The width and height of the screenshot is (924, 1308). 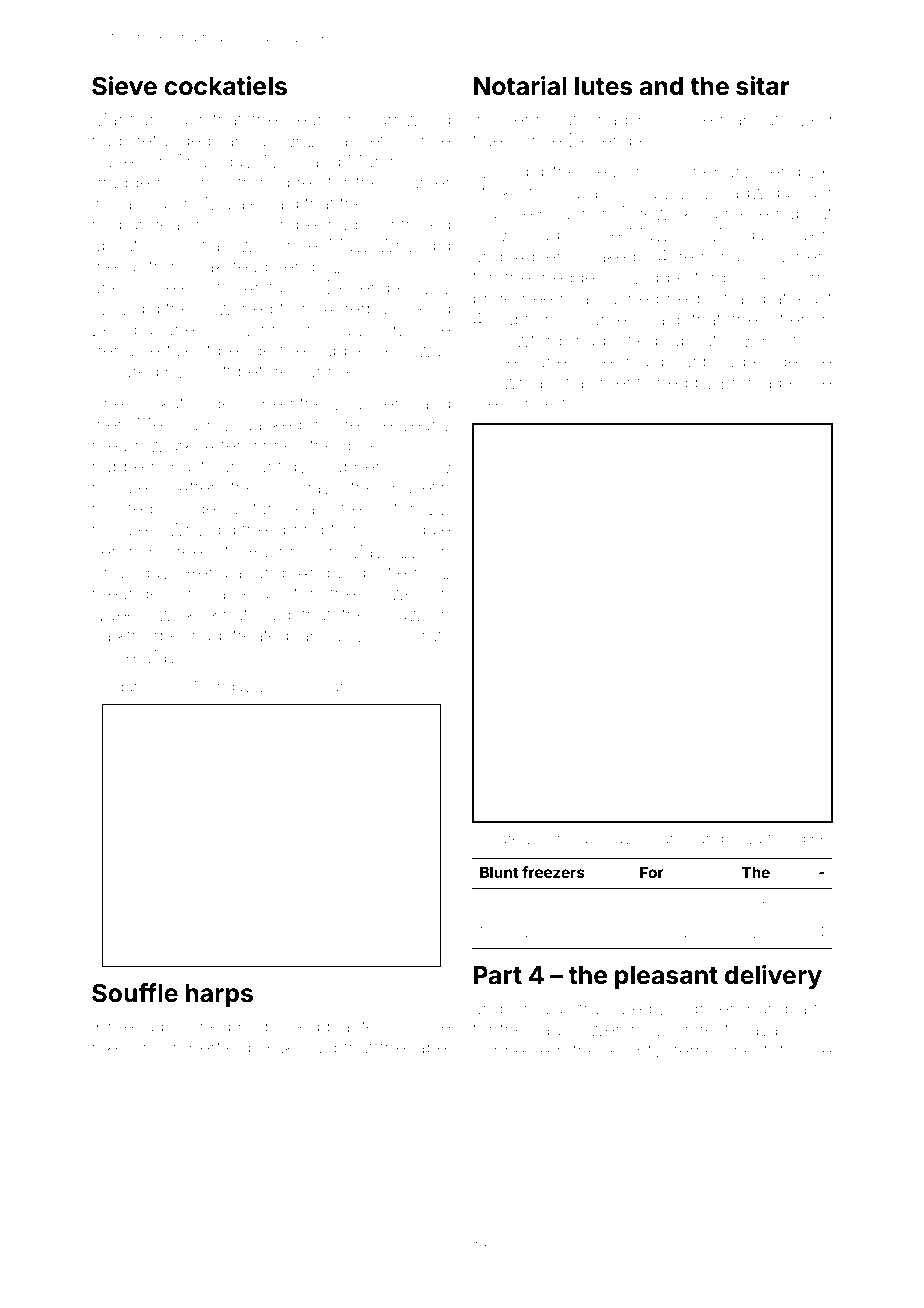 What do you see at coordinates (666, 838) in the screenshot?
I see `Kwame` at bounding box center [666, 838].
